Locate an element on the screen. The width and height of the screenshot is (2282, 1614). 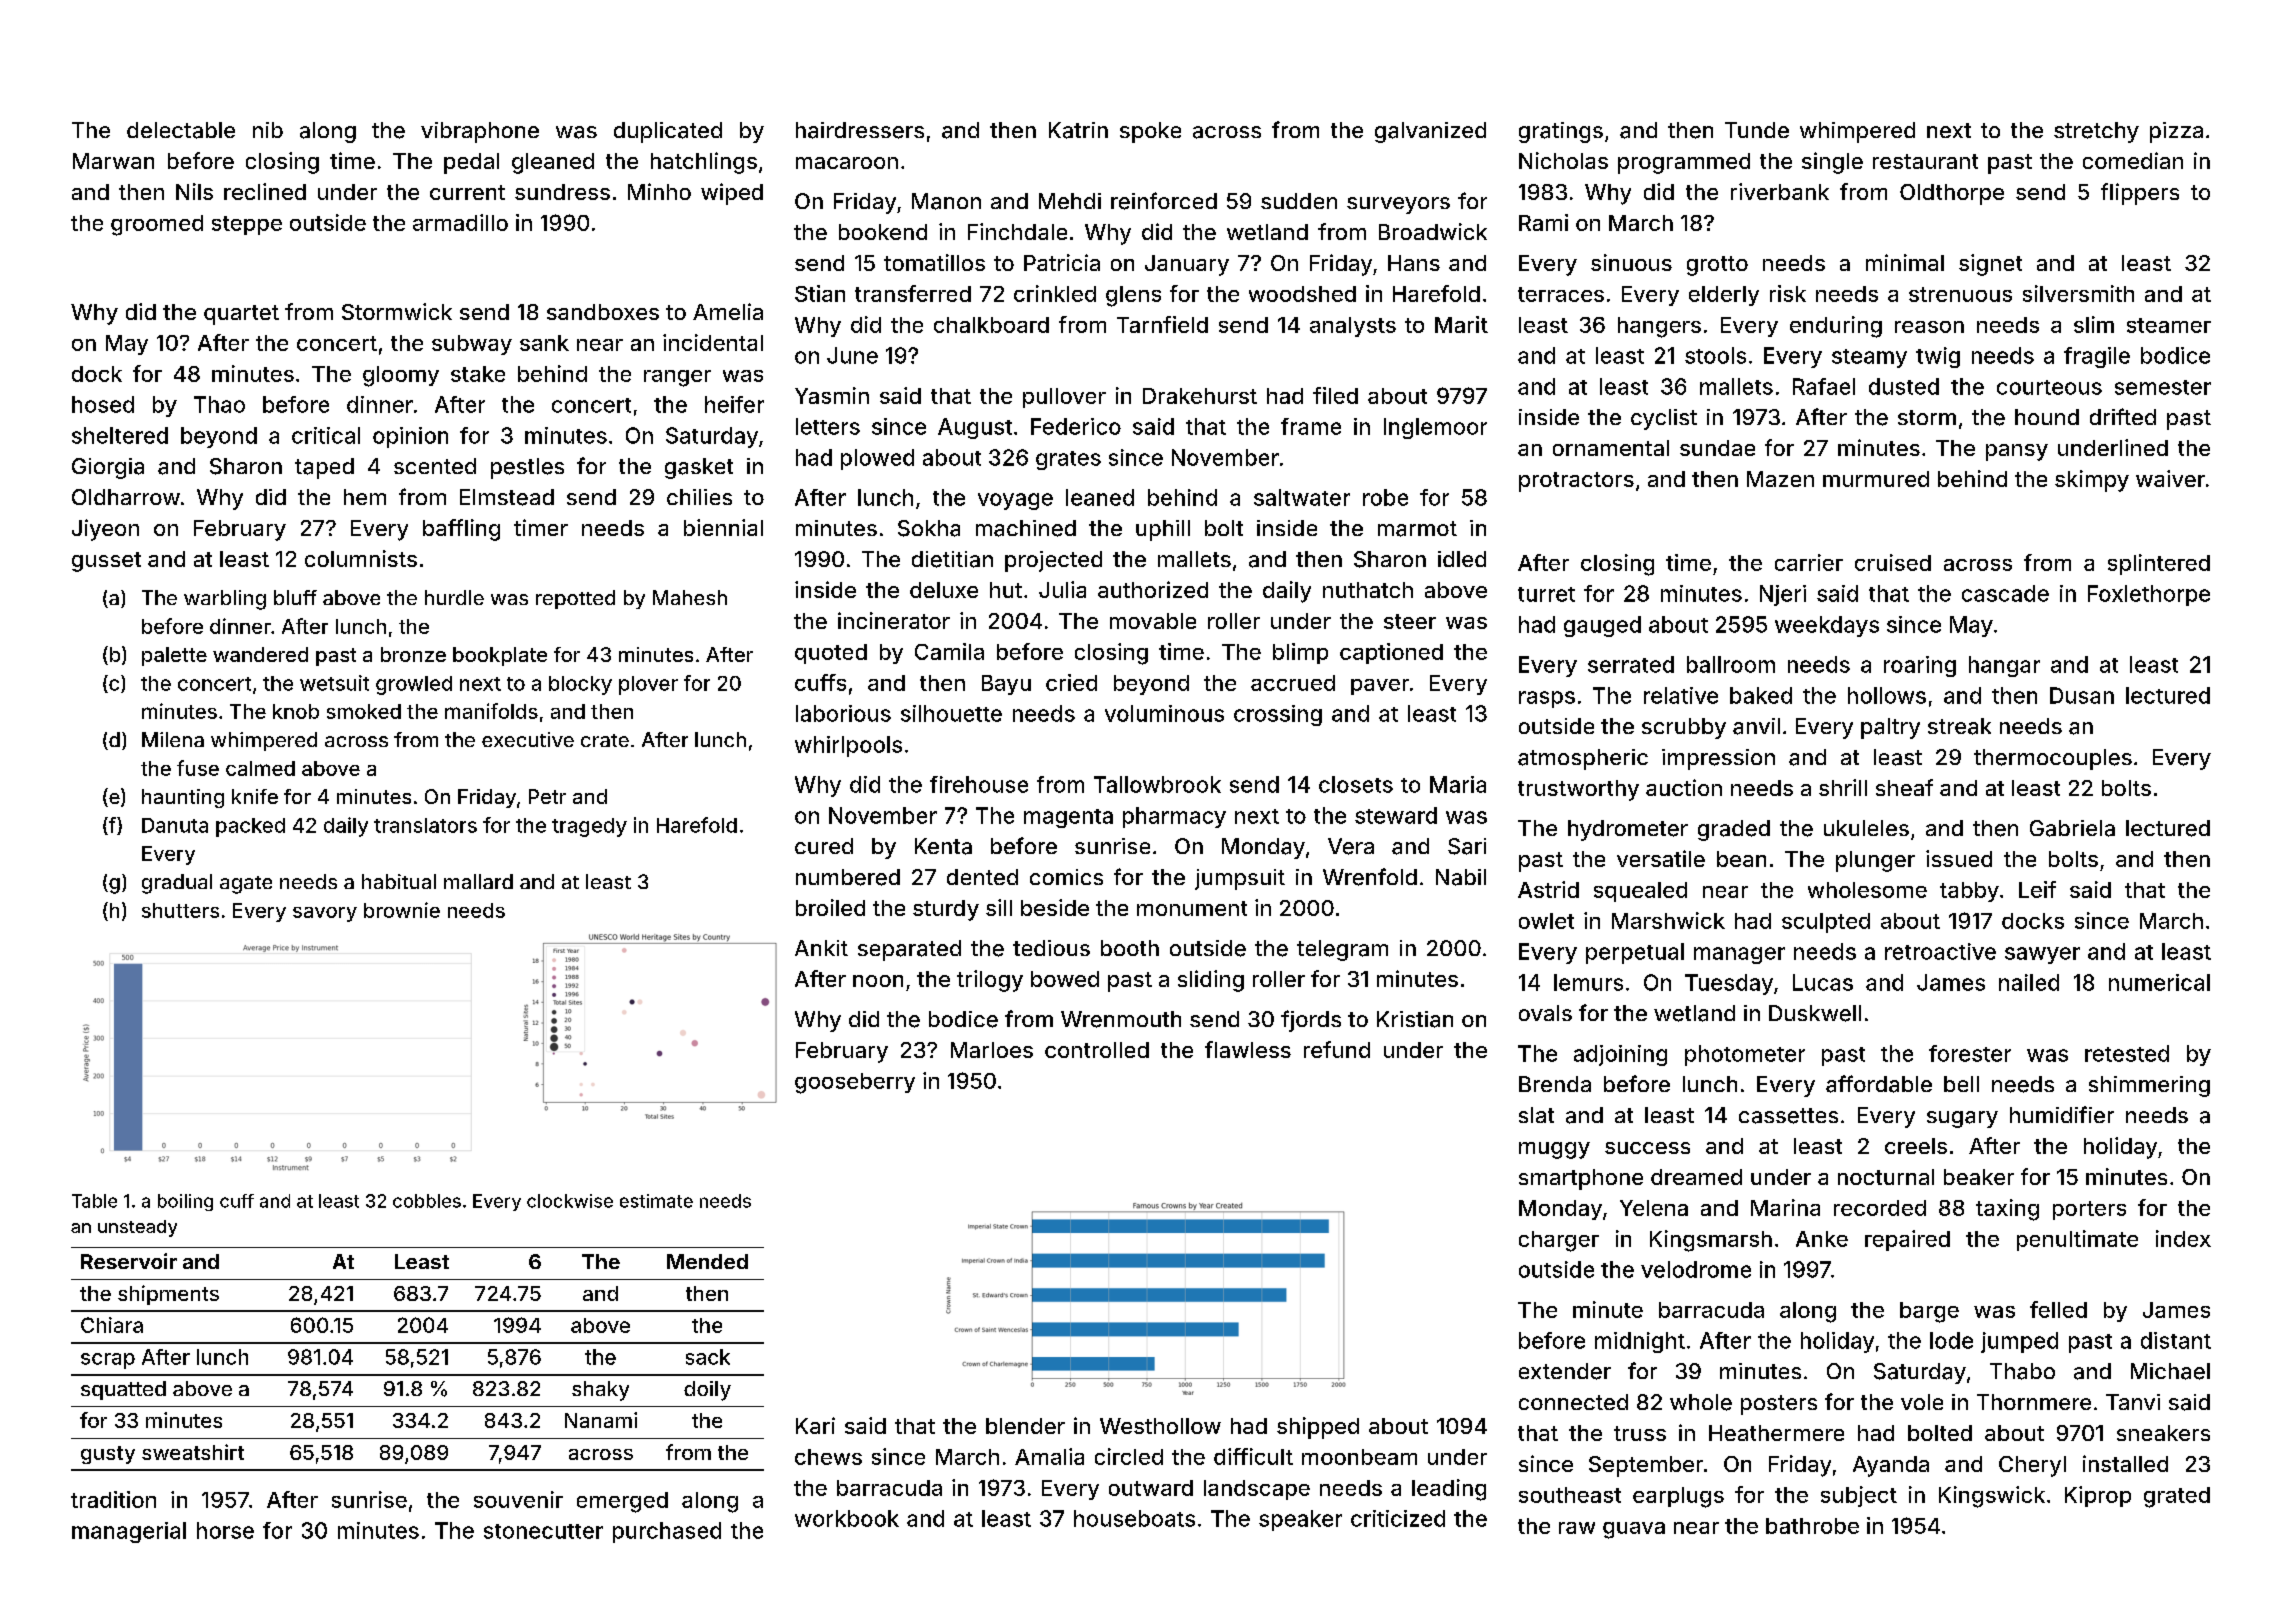
sinuous is located at coordinates (1631, 262).
